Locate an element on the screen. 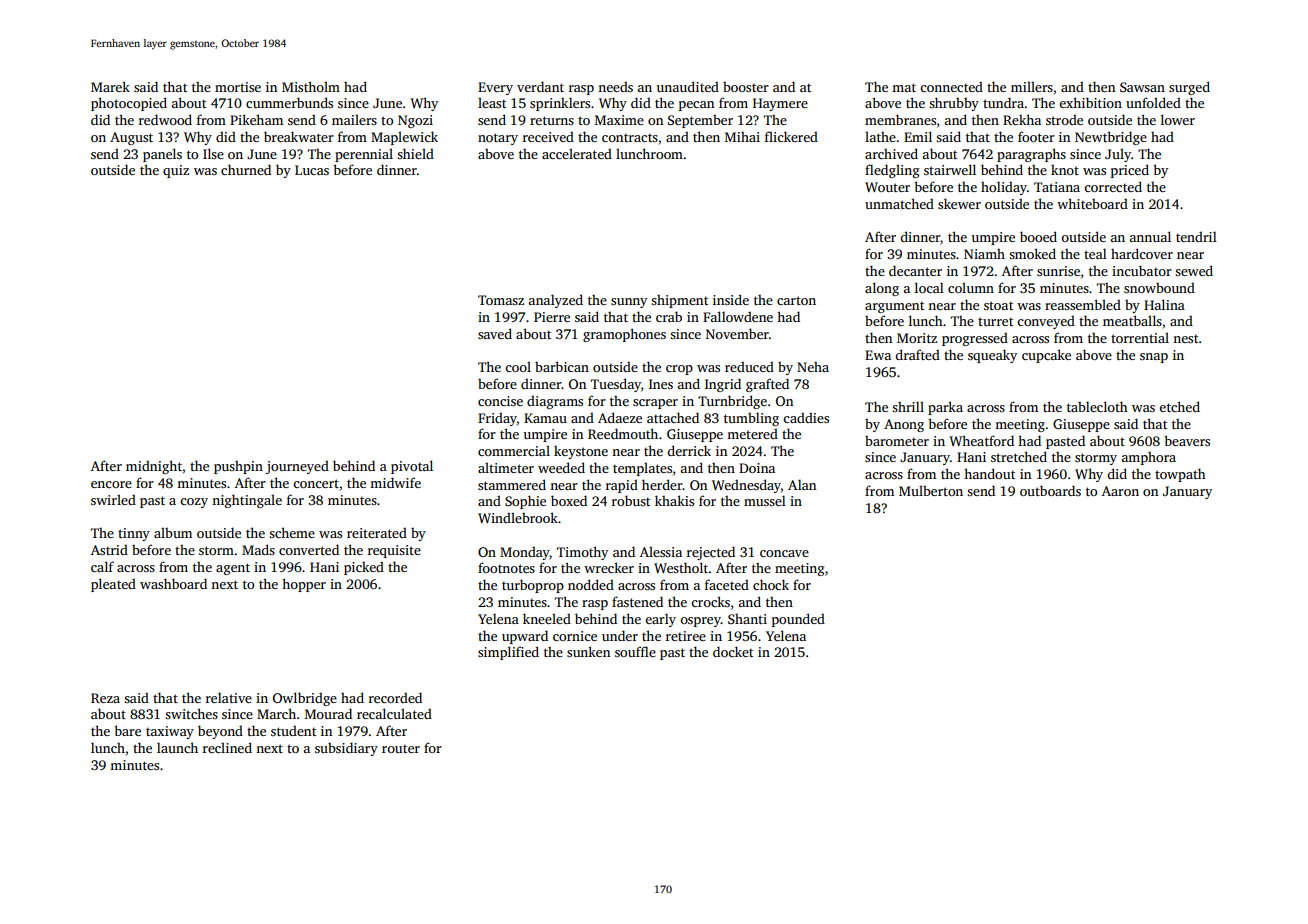 Image resolution: width=1308 pixels, height=924 pixels. Mistholm is located at coordinates (311, 86).
